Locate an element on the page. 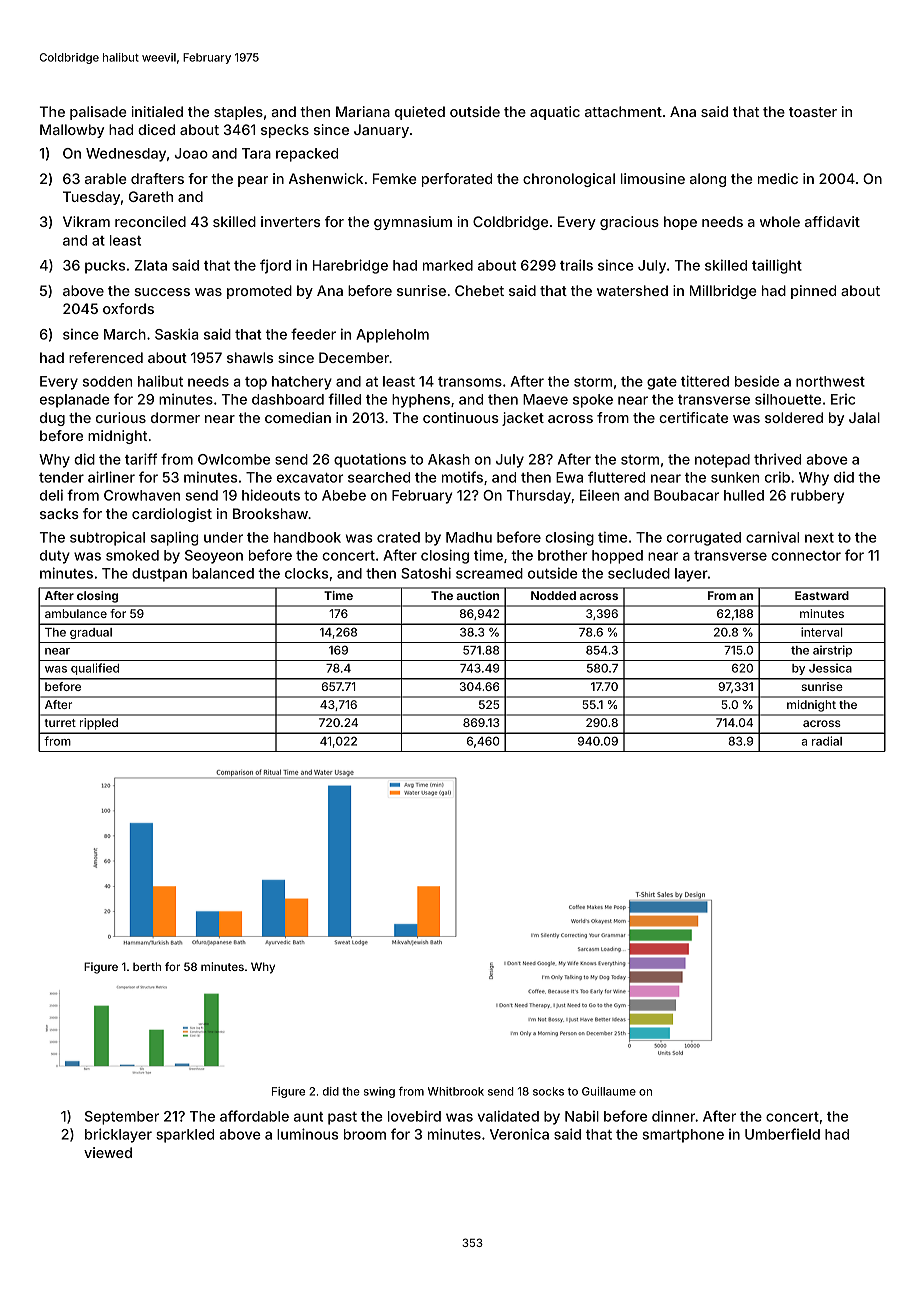 The image size is (924, 1308). viewed is located at coordinates (108, 1152).
